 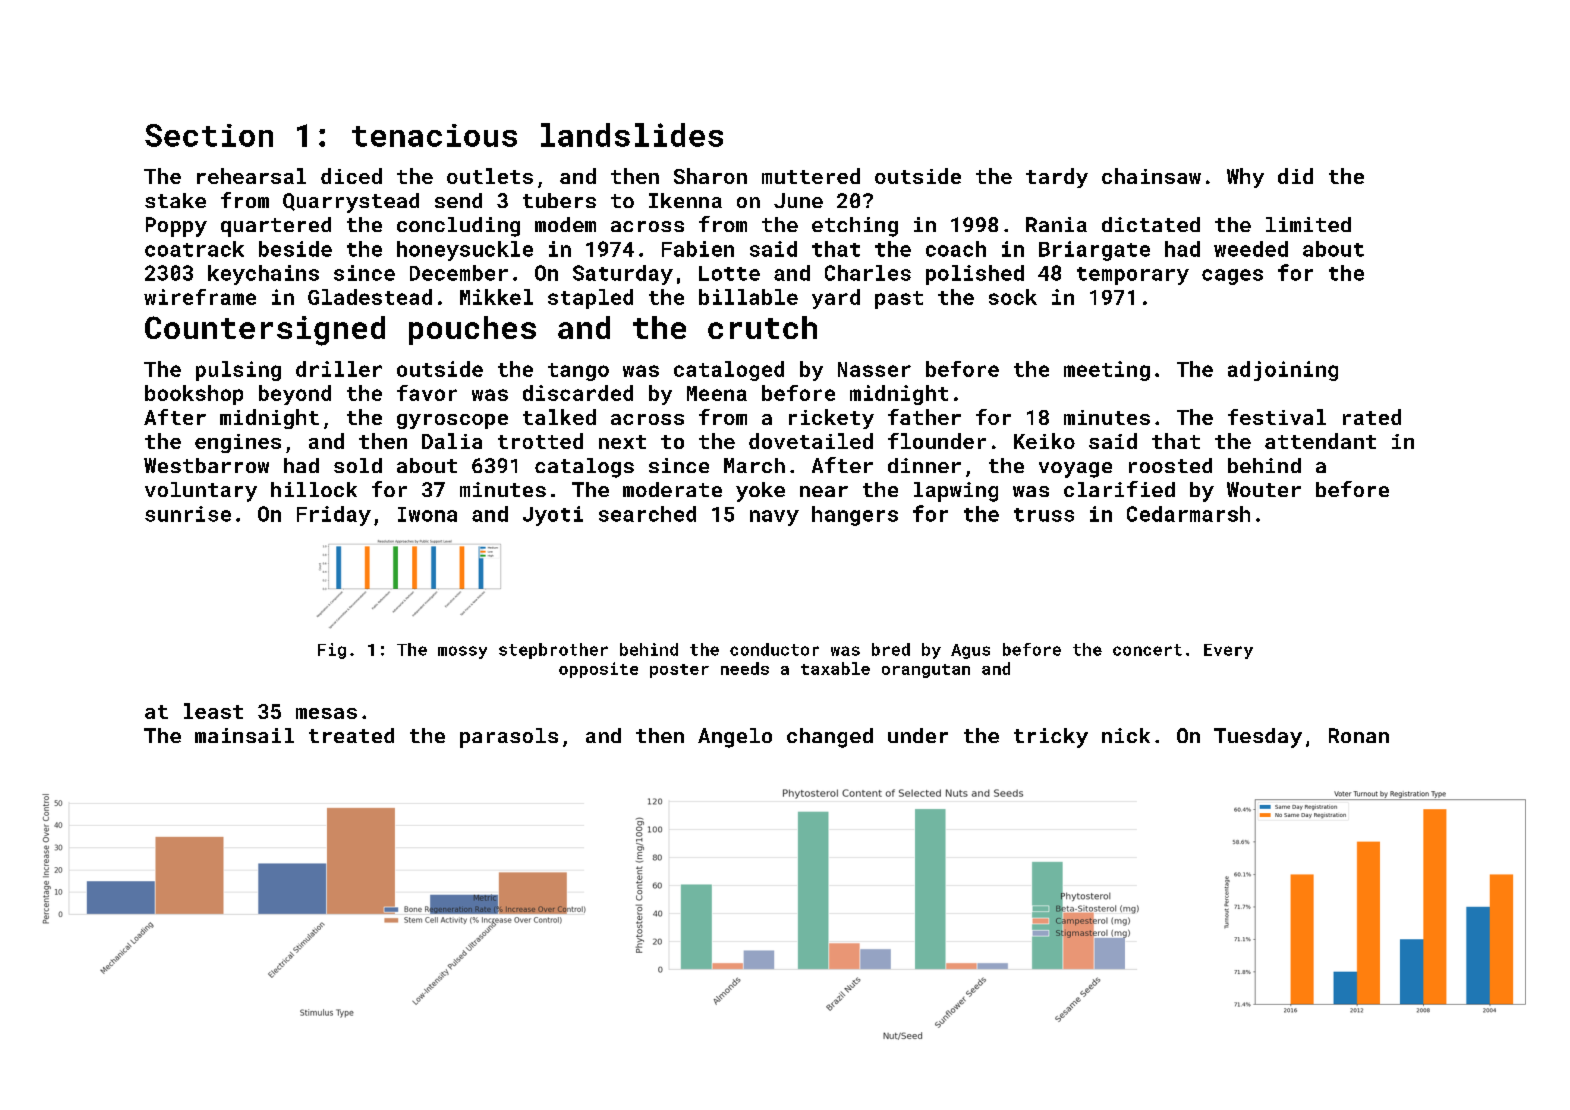 I want to click on coatrack, so click(x=194, y=249).
